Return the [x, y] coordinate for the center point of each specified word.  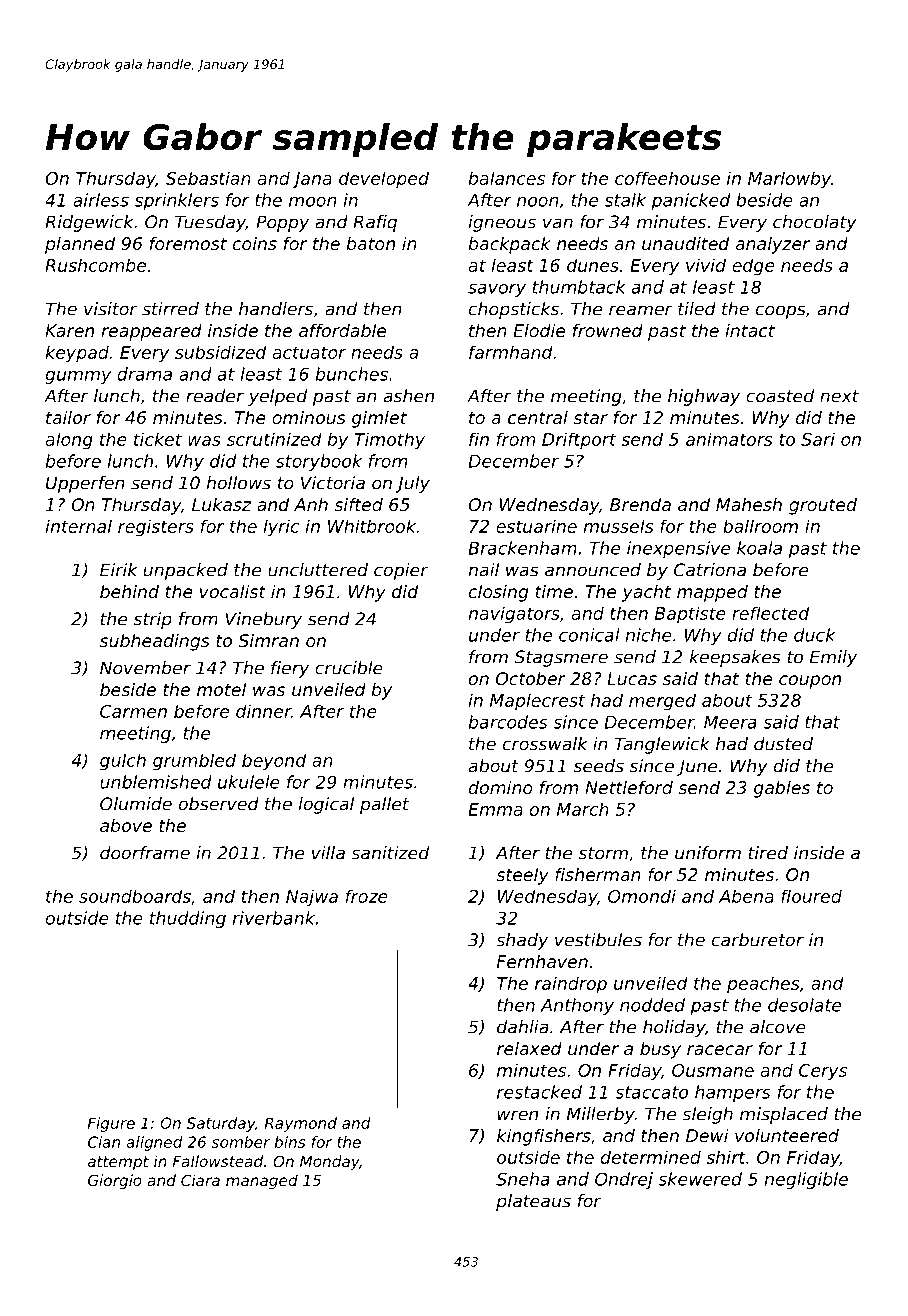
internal [79, 526]
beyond [274, 762]
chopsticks [514, 310]
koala [759, 548]
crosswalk [545, 744]
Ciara [200, 1180]
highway [704, 397]
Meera [730, 722]
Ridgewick [89, 223]
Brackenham [522, 548]
